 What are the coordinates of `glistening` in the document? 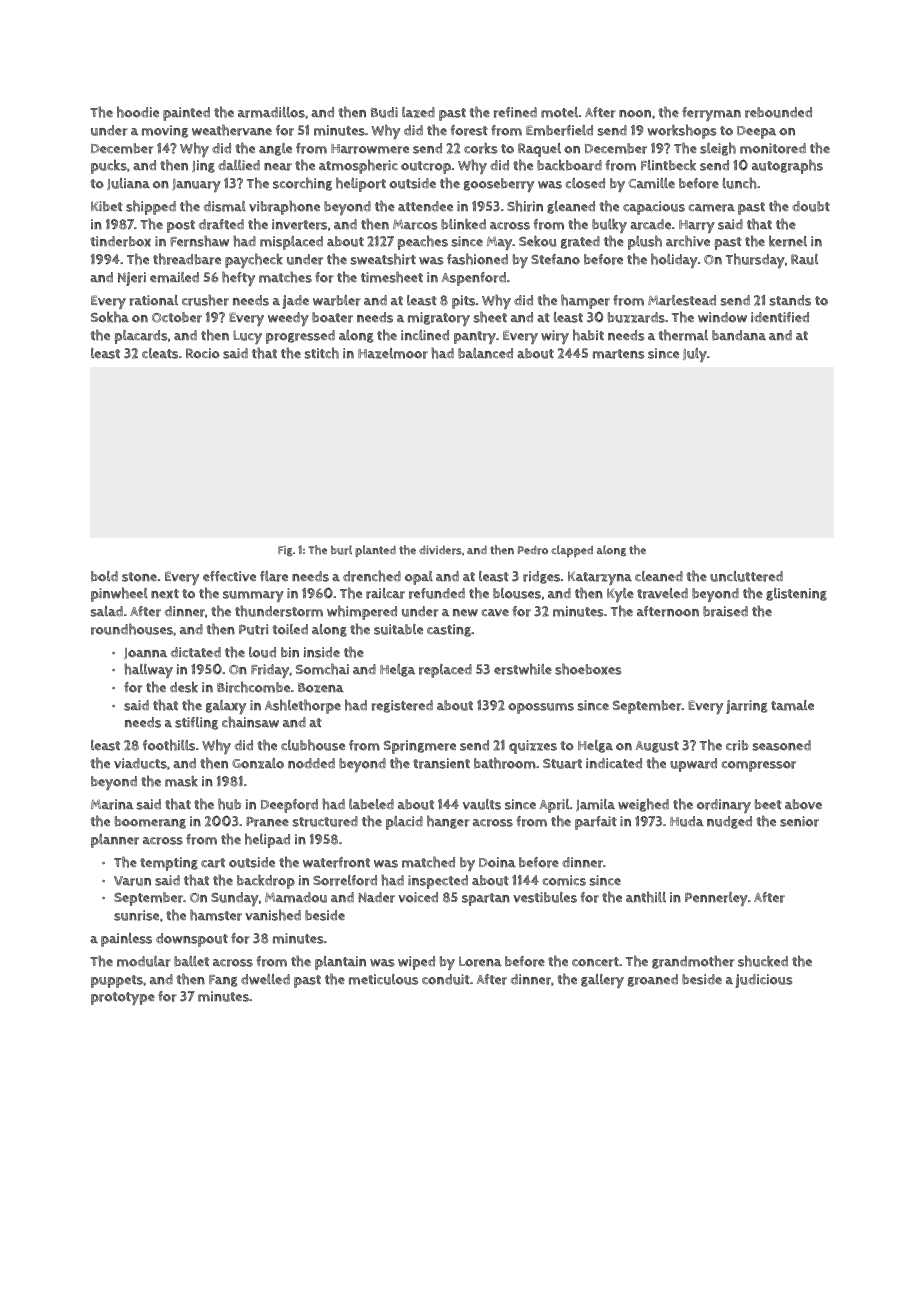 It's located at (796, 594).
